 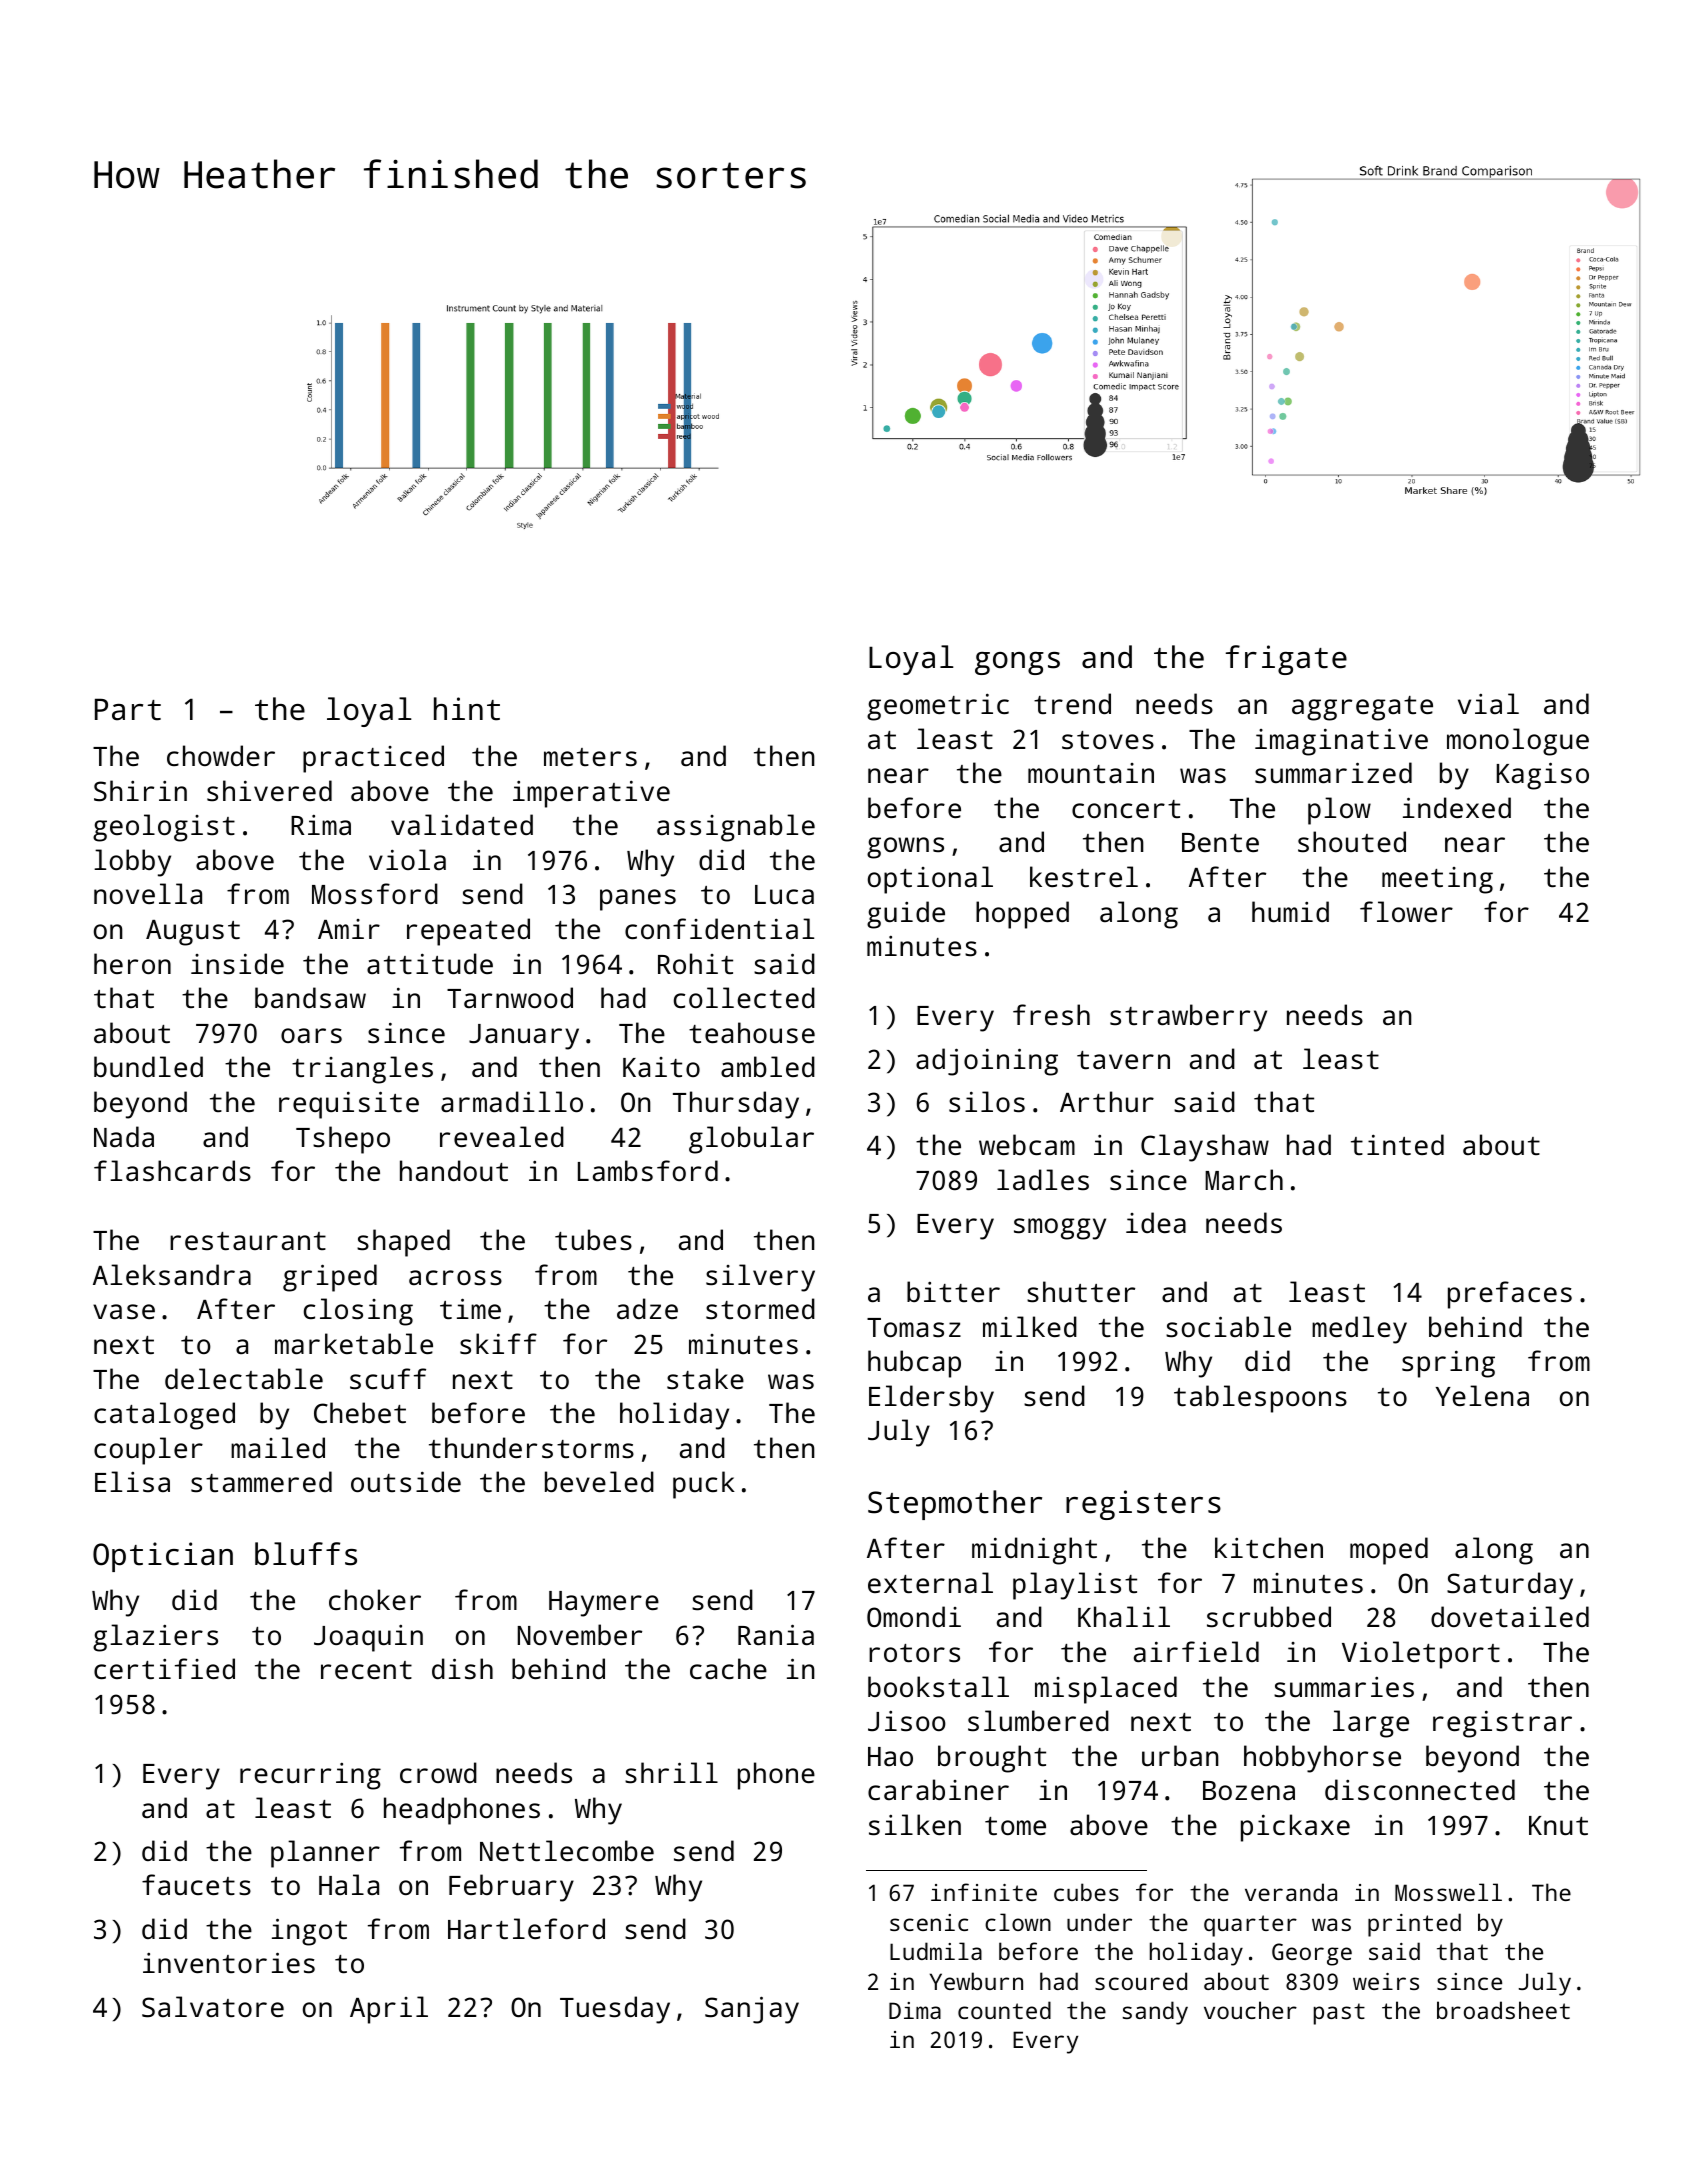 What do you see at coordinates (140, 791) in the screenshot?
I see `Shirin` at bounding box center [140, 791].
